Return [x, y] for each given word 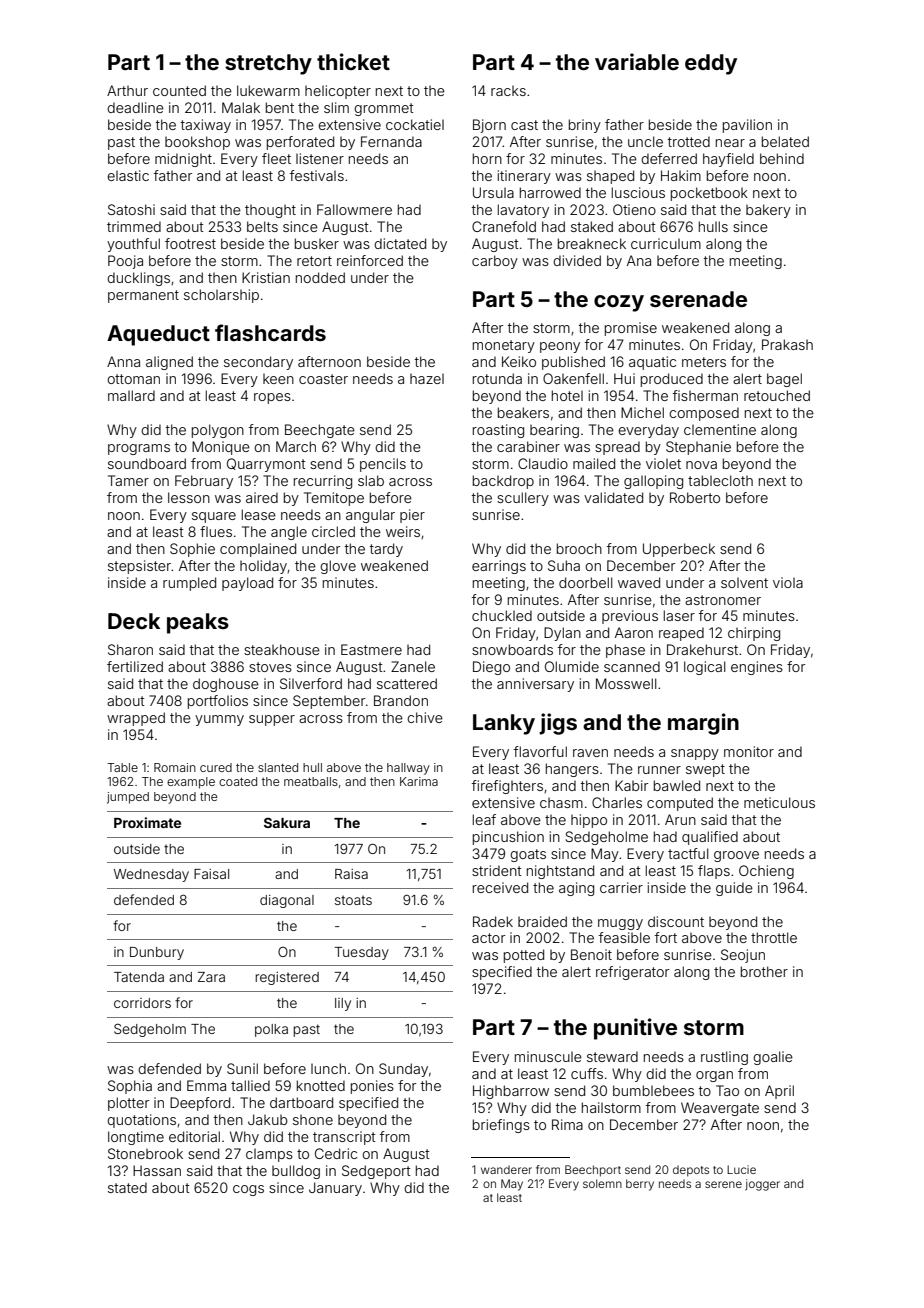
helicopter [338, 92]
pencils [383, 465]
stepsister [139, 567]
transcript [344, 1138]
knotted [321, 1085]
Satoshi [131, 209]
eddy [711, 64]
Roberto [695, 497]
